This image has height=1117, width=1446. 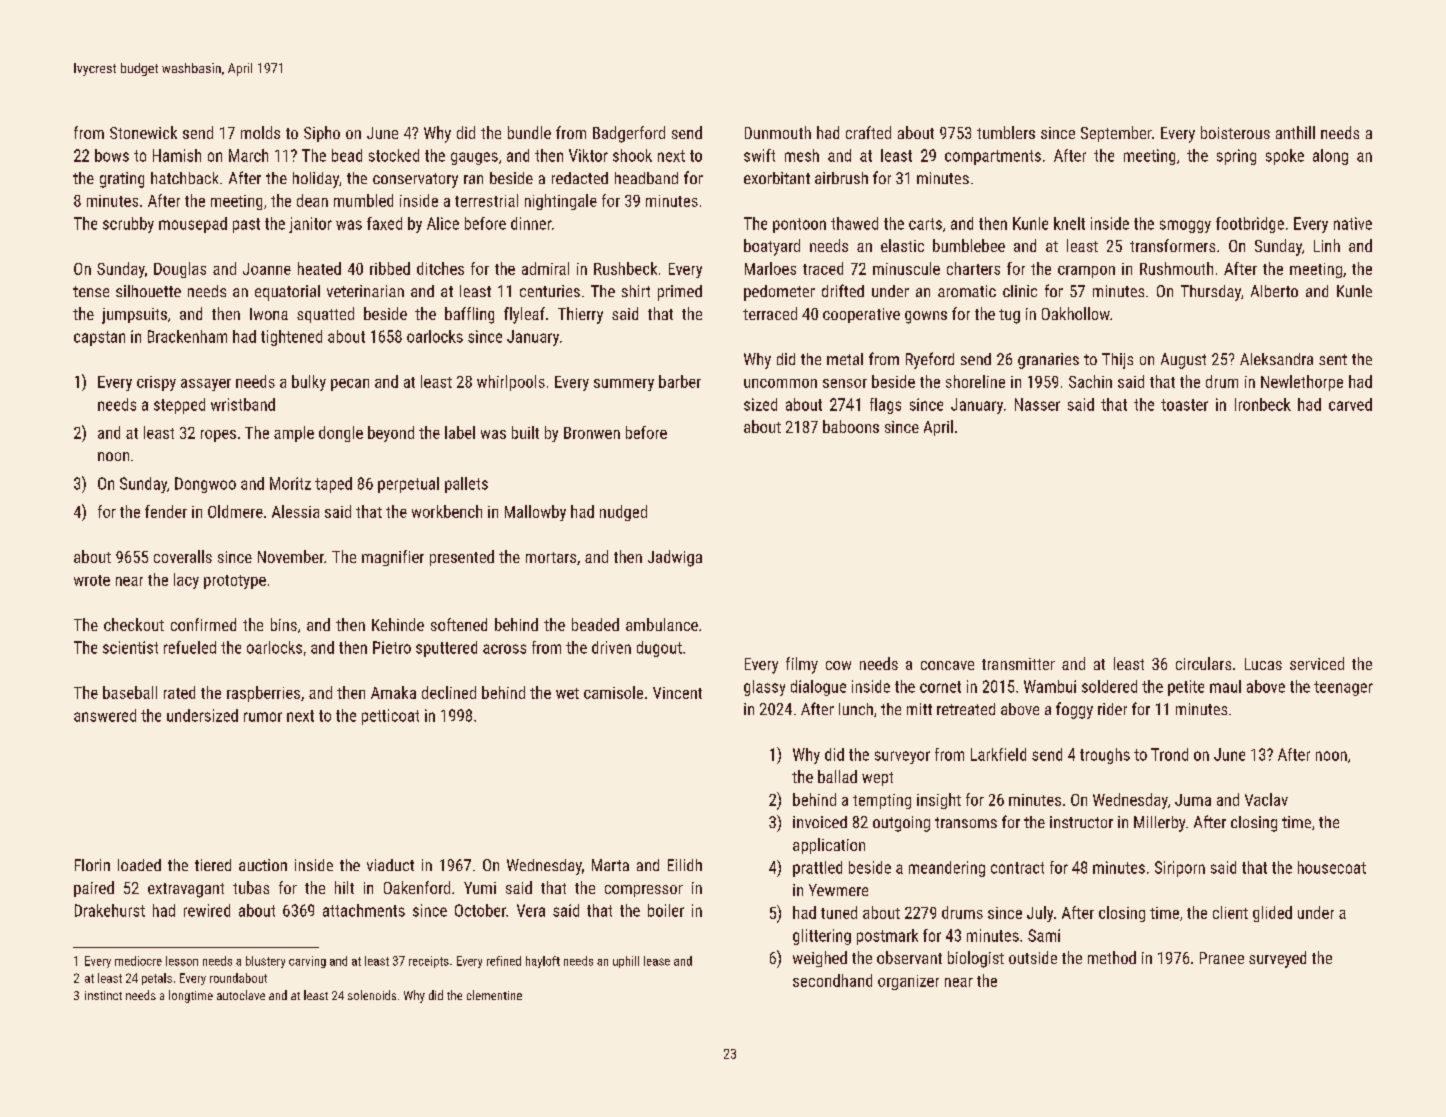 What do you see at coordinates (1184, 405) in the image?
I see `toaster` at bounding box center [1184, 405].
